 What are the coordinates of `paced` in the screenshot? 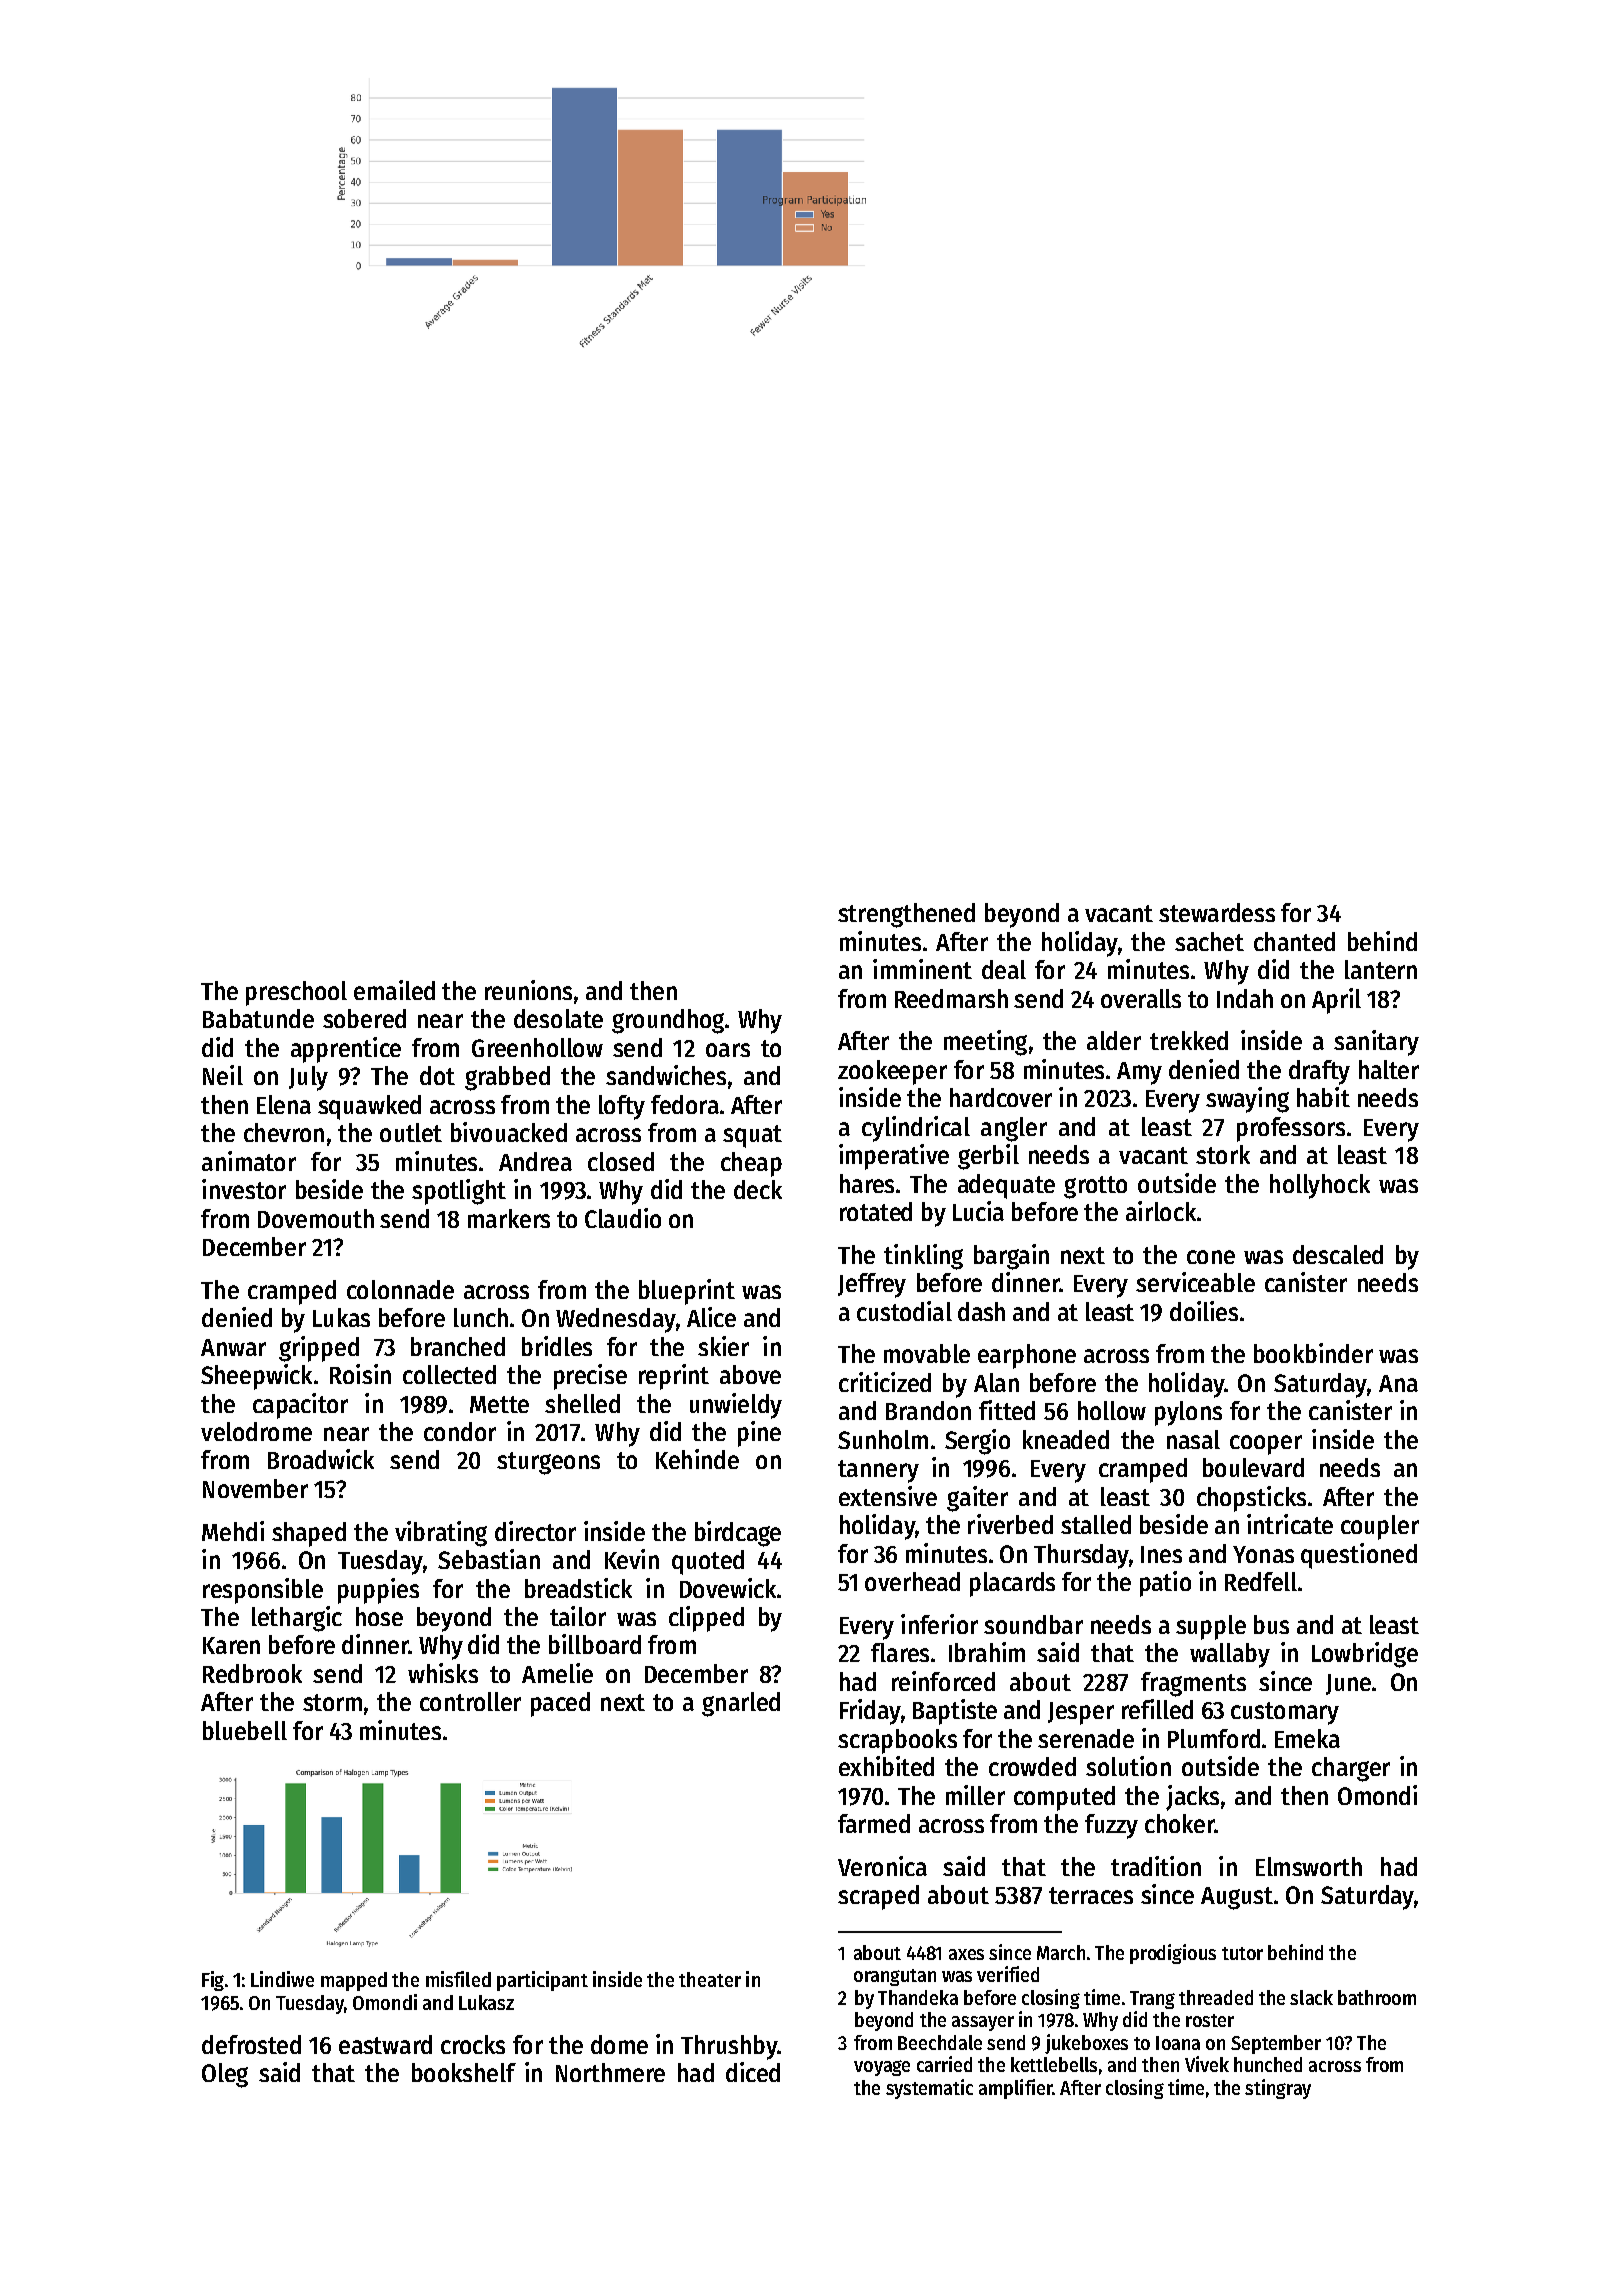 It's located at (560, 1704).
